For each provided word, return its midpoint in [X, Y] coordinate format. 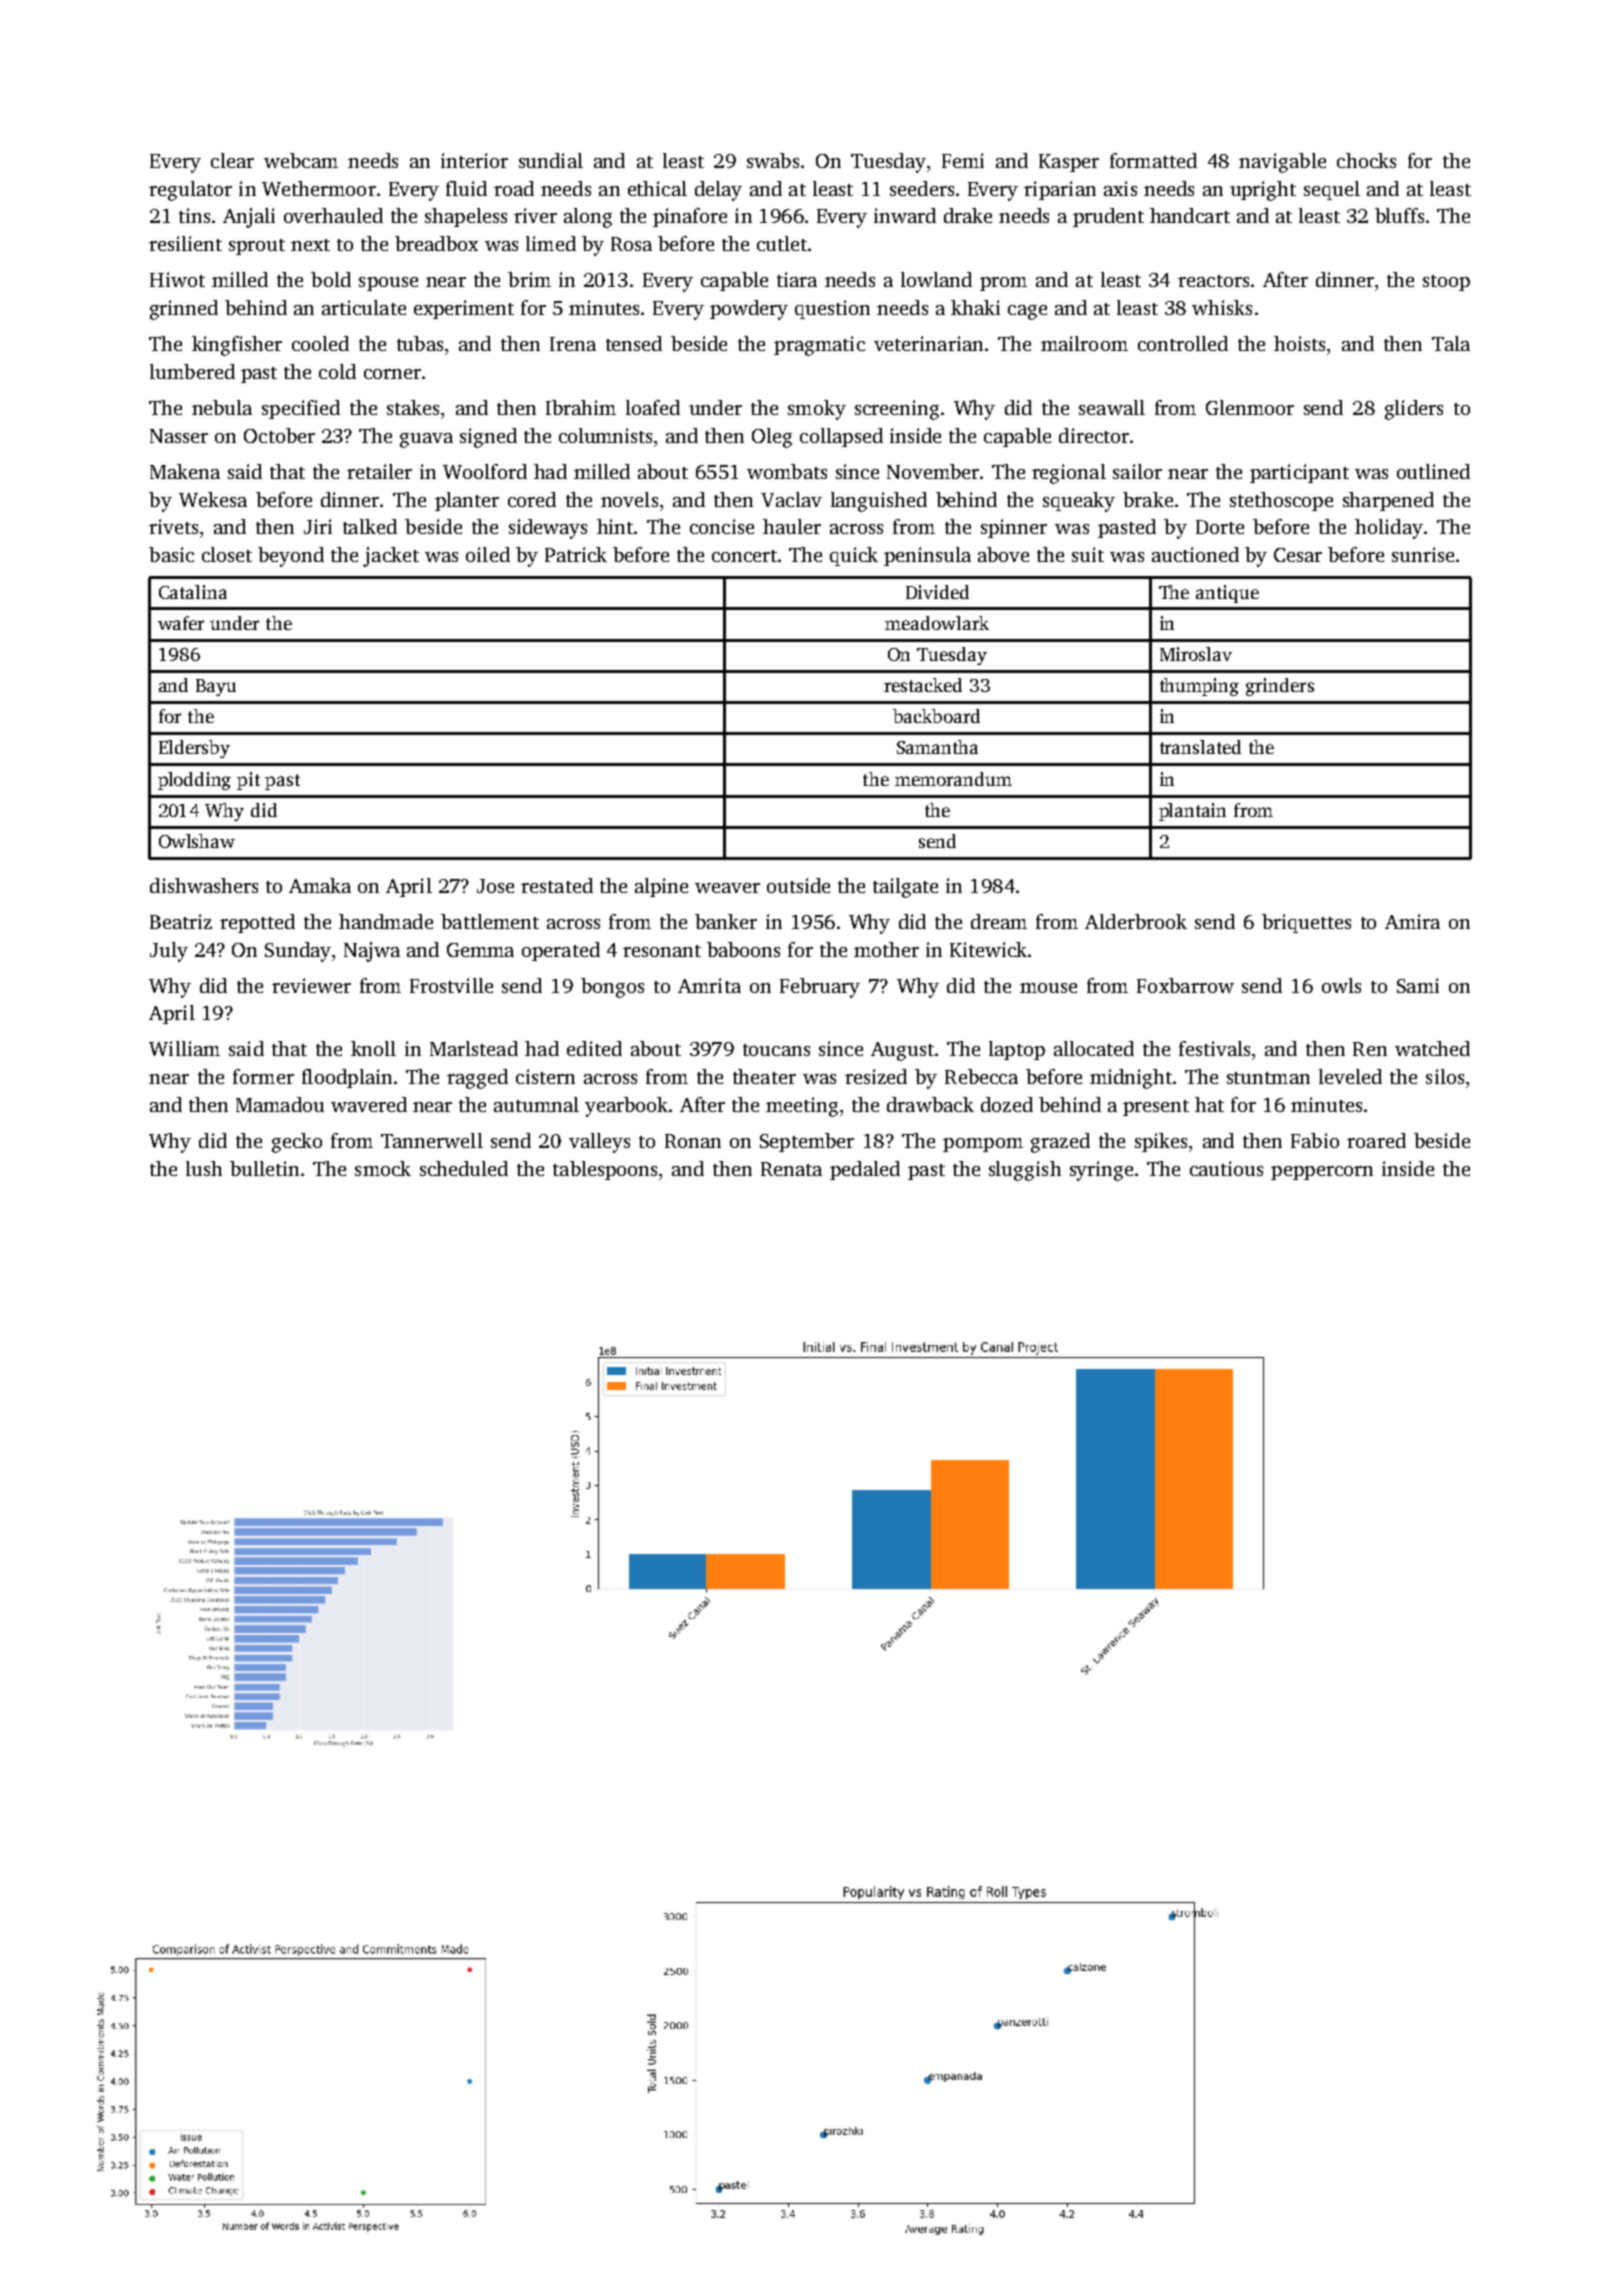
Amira [1412, 921]
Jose [495, 886]
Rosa [631, 244]
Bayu [216, 687]
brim [529, 279]
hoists [1299, 343]
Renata [791, 1169]
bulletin [264, 1168]
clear [232, 160]
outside [798, 885]
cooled [320, 343]
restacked [923, 685]
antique [1227, 594]
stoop [1446, 283]
